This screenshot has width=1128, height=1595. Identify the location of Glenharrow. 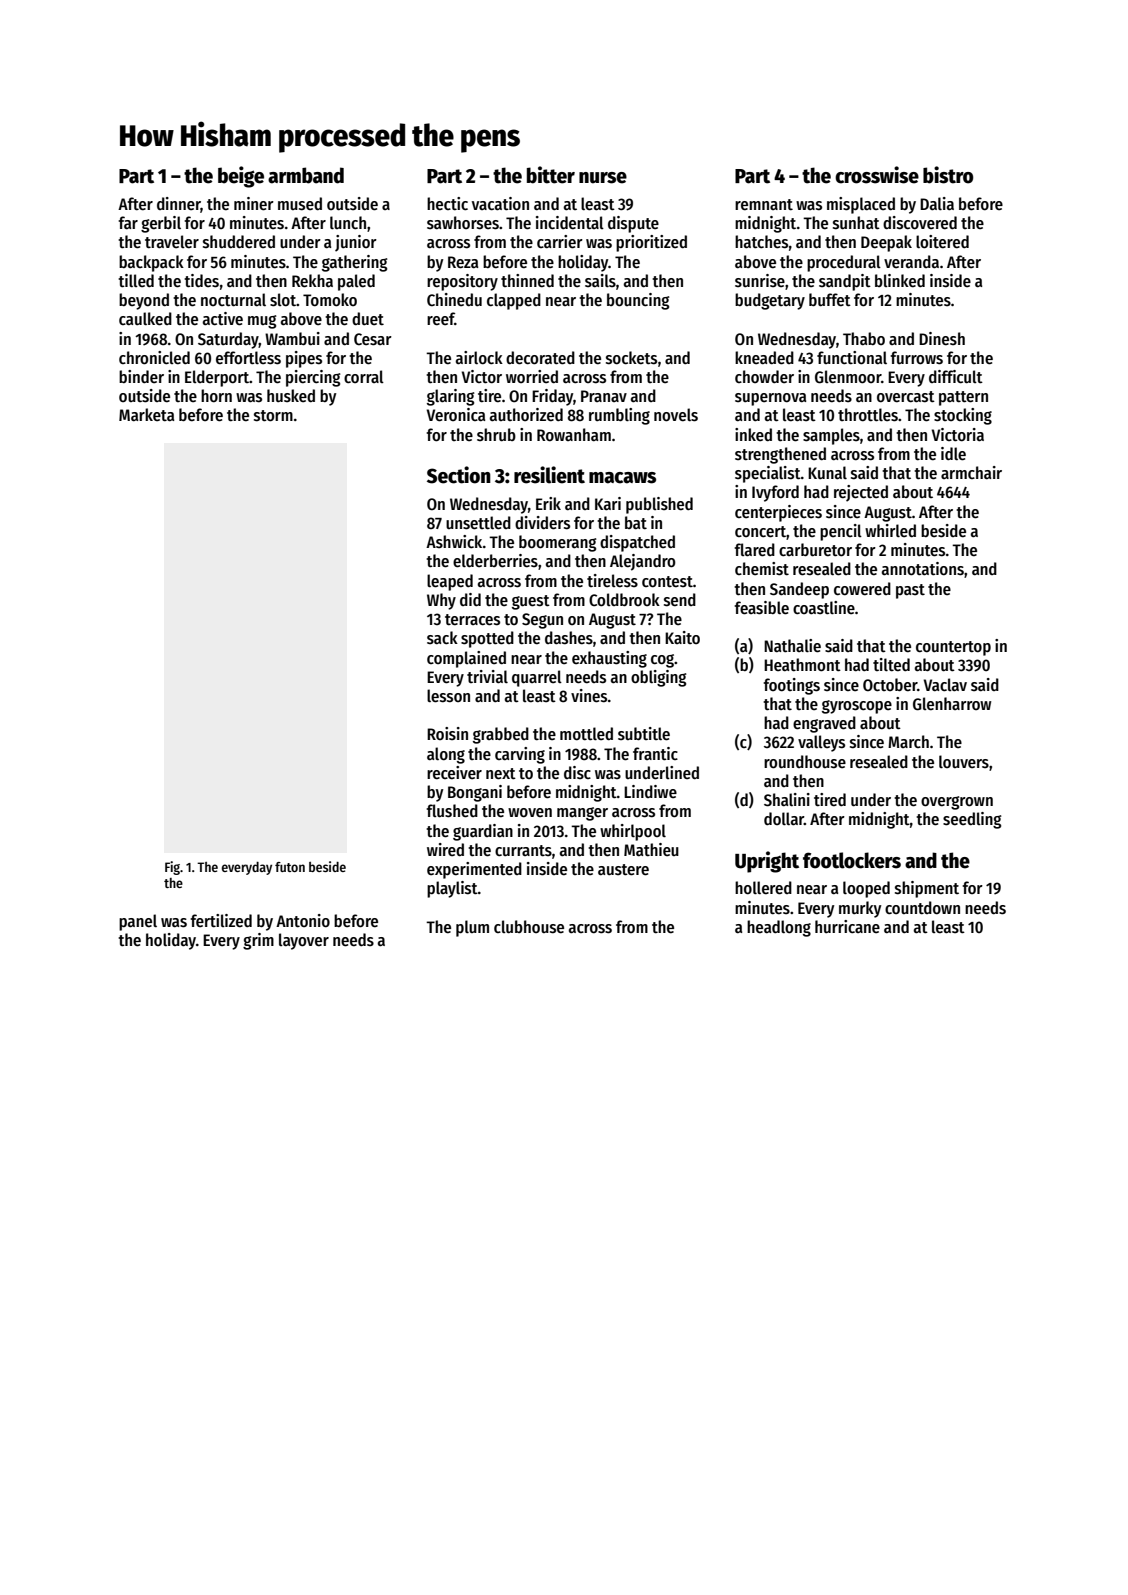
(952, 704).
